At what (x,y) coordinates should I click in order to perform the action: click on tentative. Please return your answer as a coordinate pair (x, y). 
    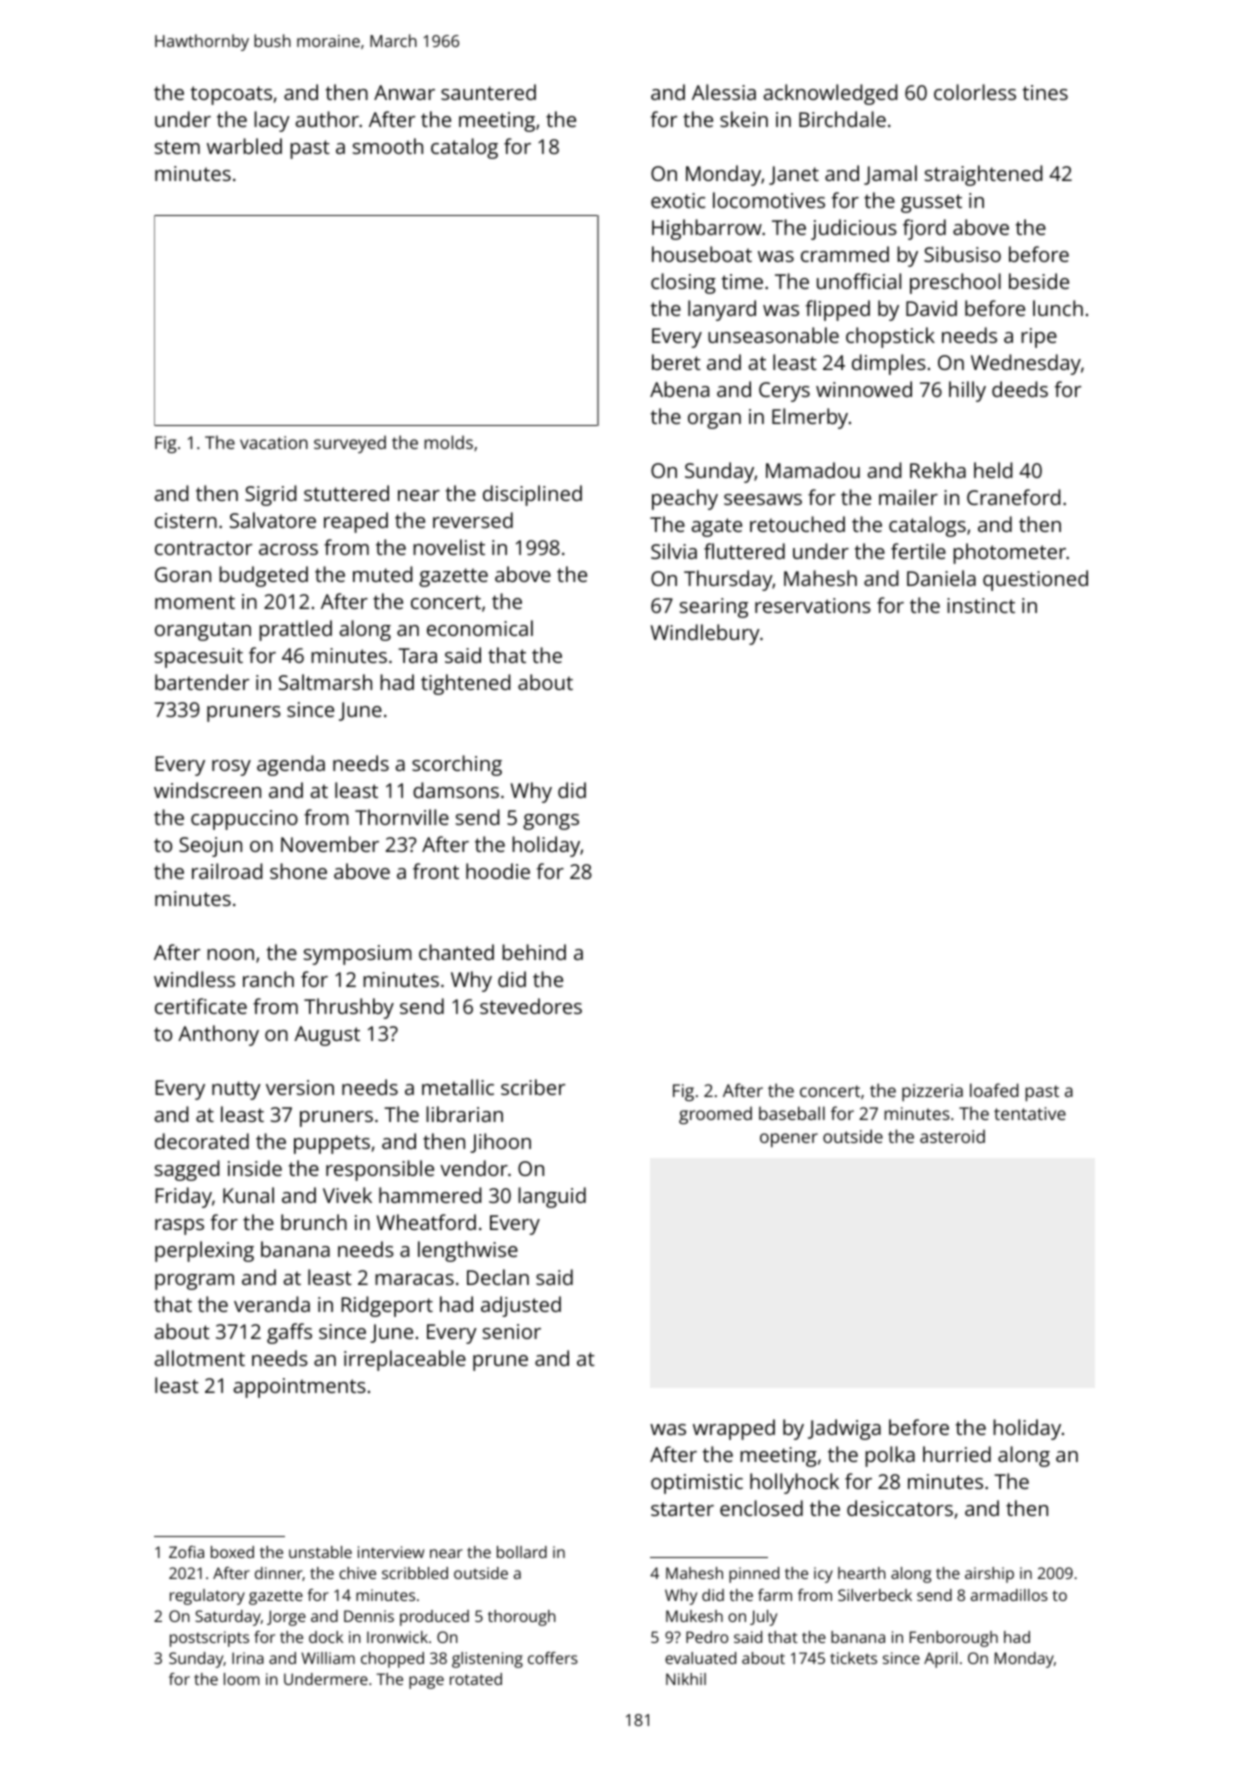
    Looking at the image, I should click on (1030, 1113).
